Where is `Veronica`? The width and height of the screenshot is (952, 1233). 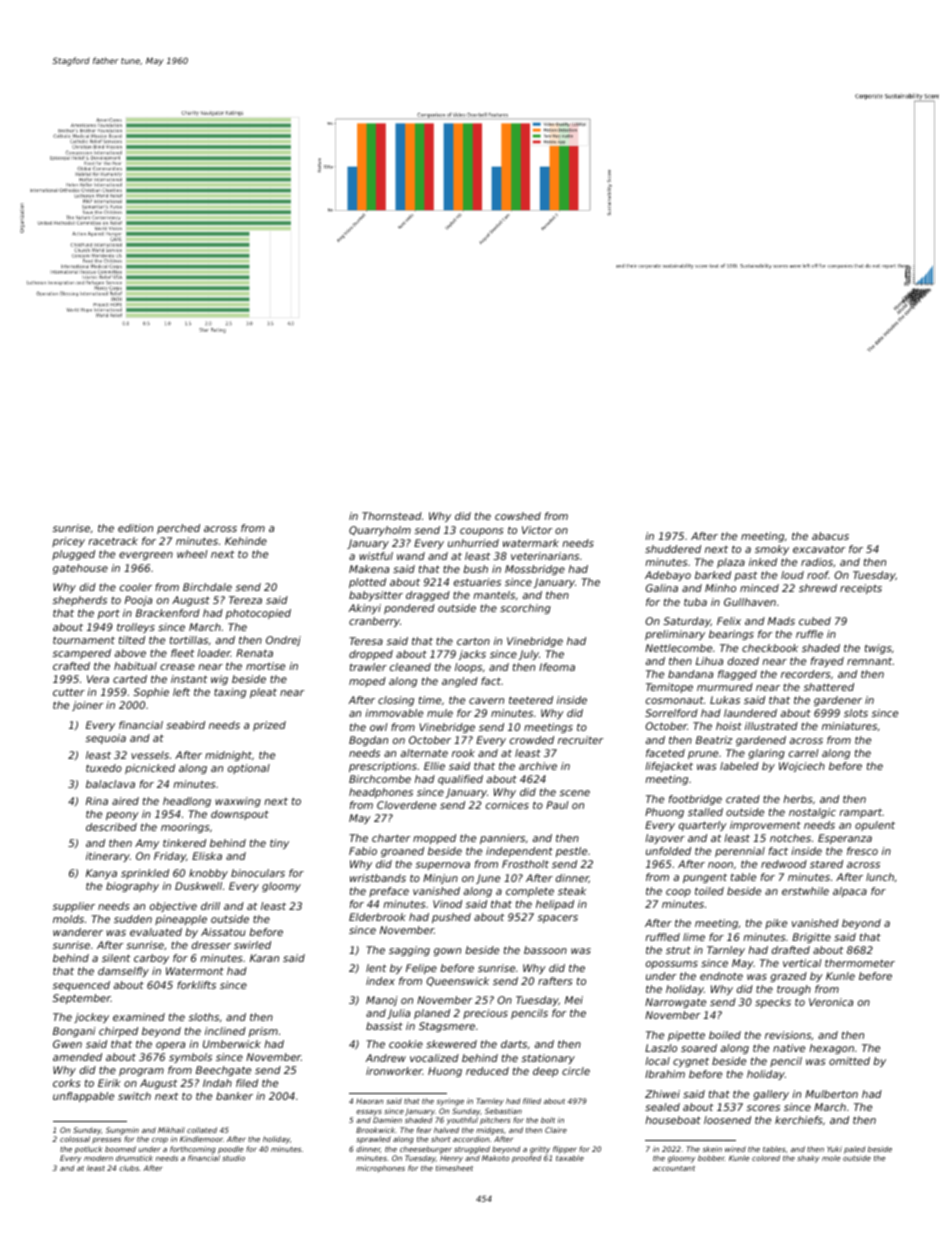
Veronica is located at coordinates (831, 1002).
